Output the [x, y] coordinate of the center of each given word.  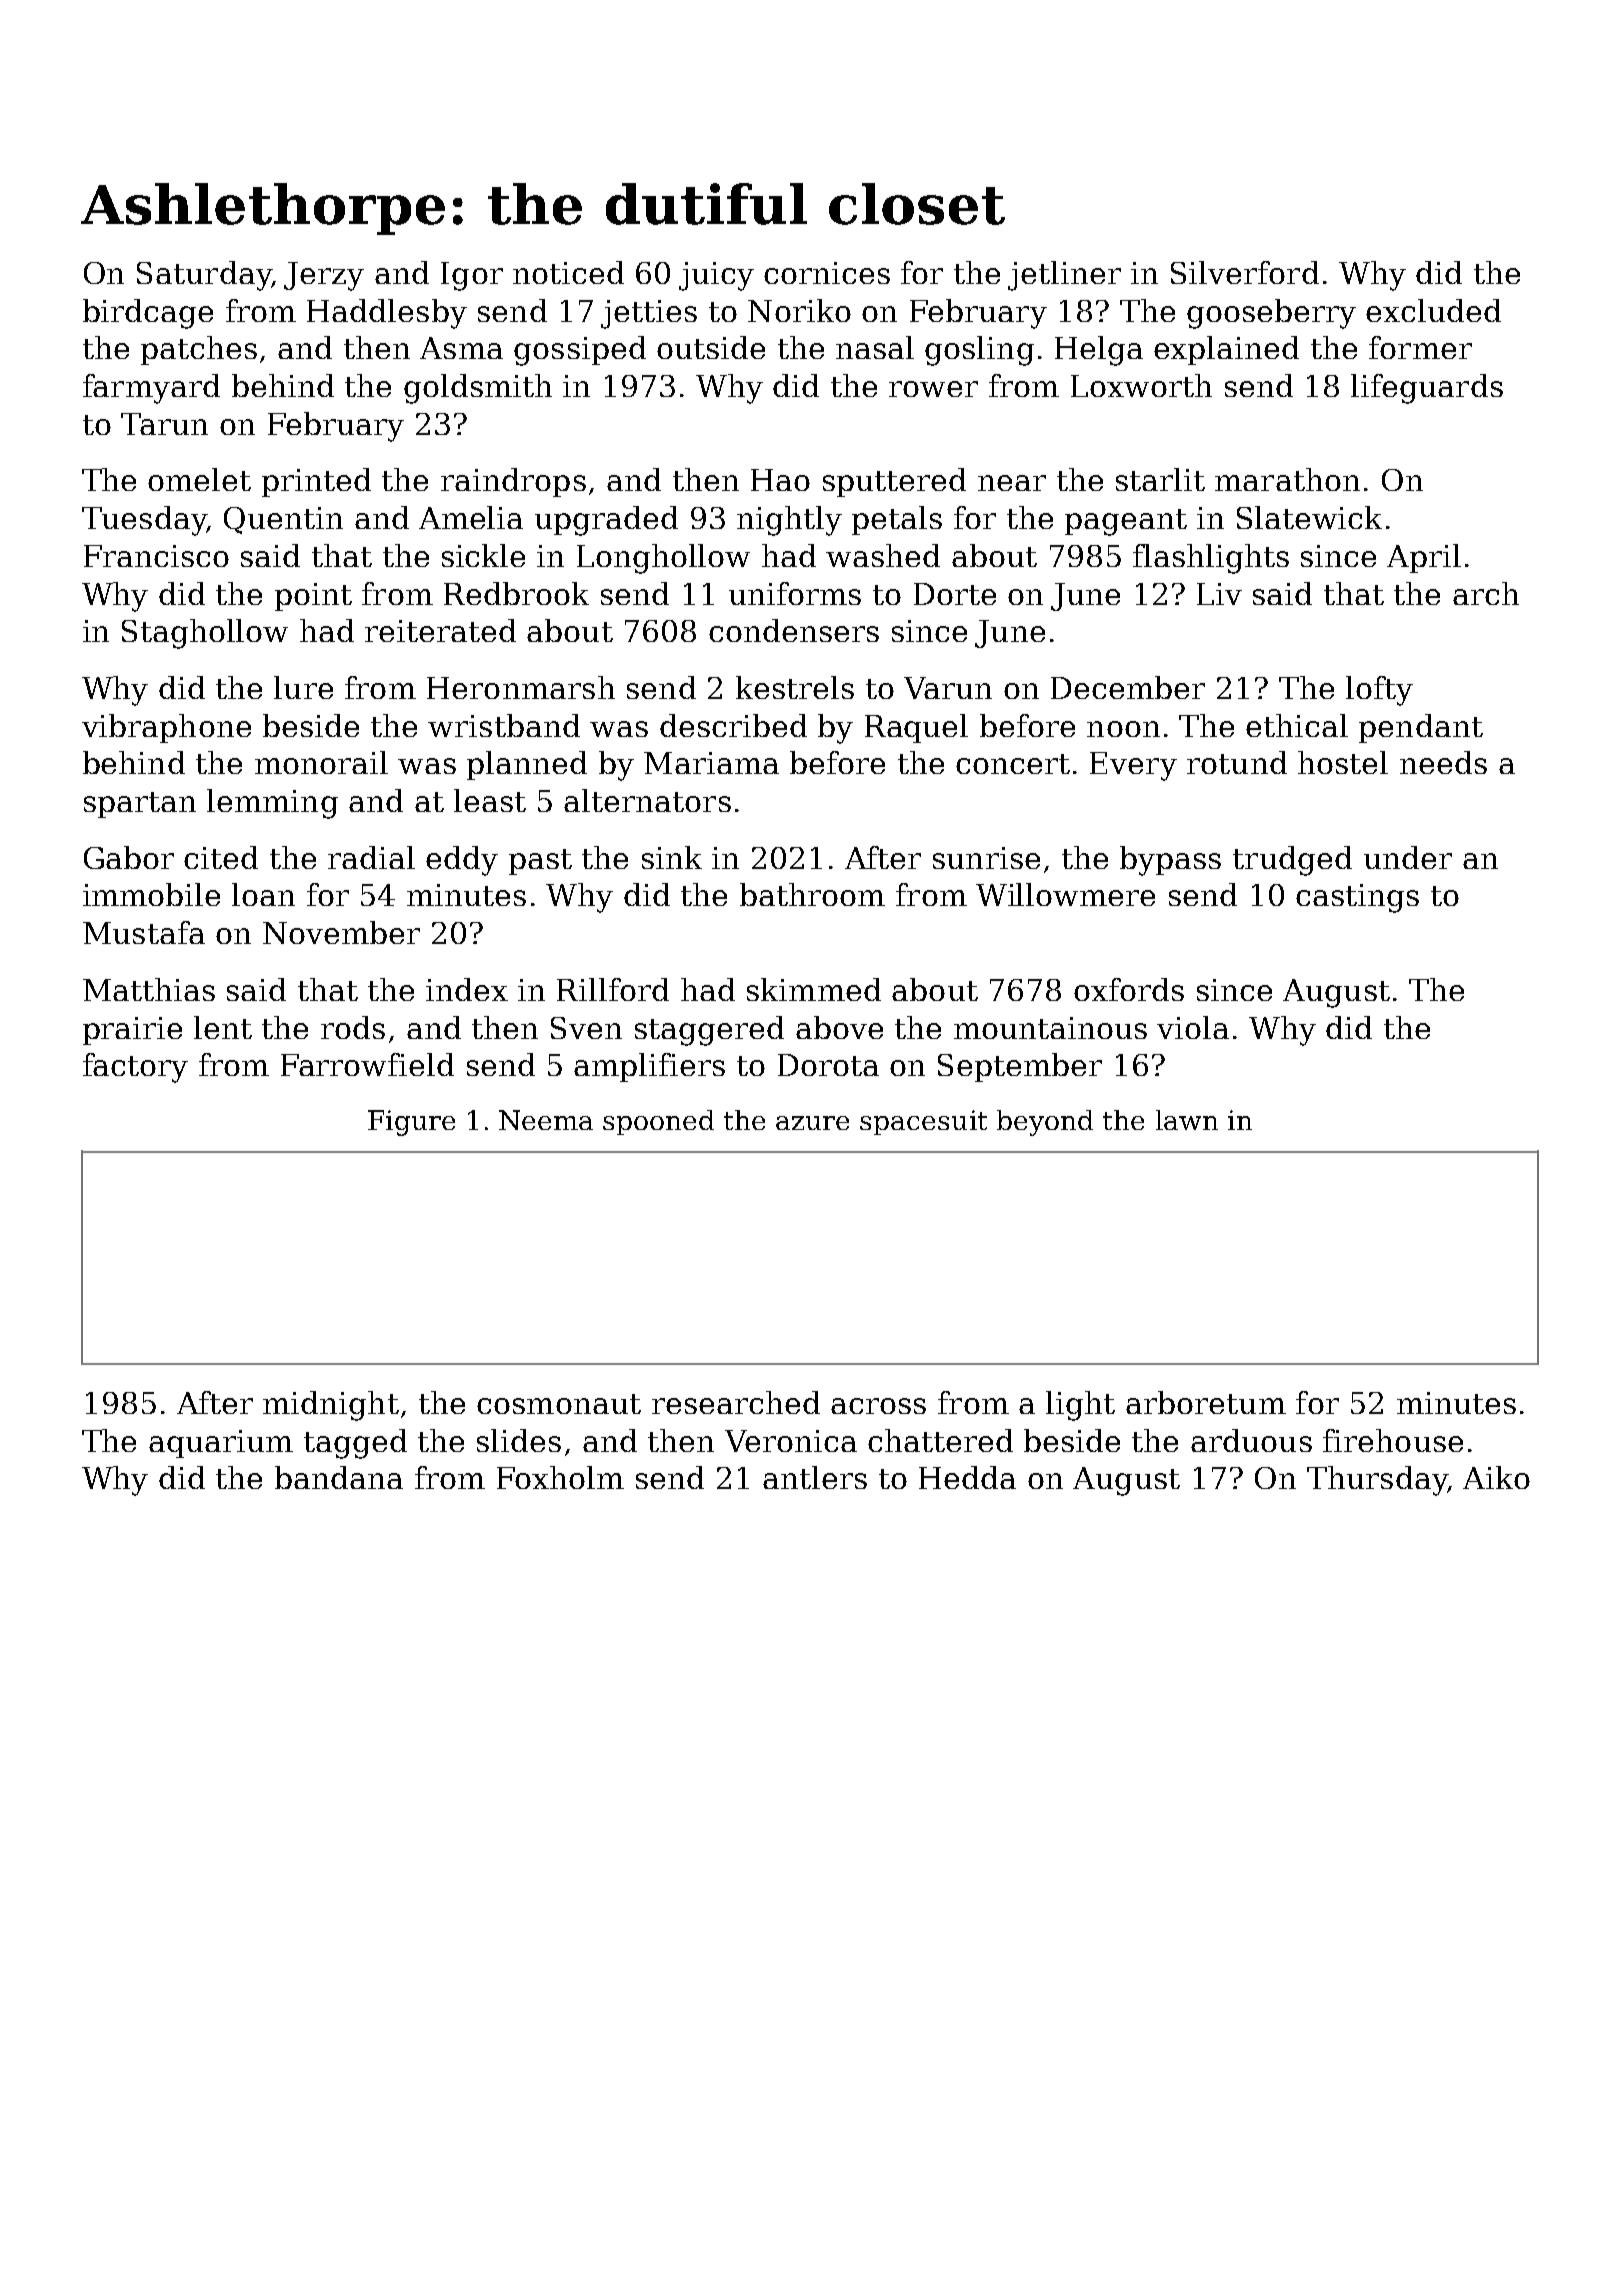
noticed [568, 272]
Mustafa [144, 932]
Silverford [1245, 272]
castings [1357, 898]
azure [812, 1123]
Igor [472, 276]
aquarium [221, 1444]
